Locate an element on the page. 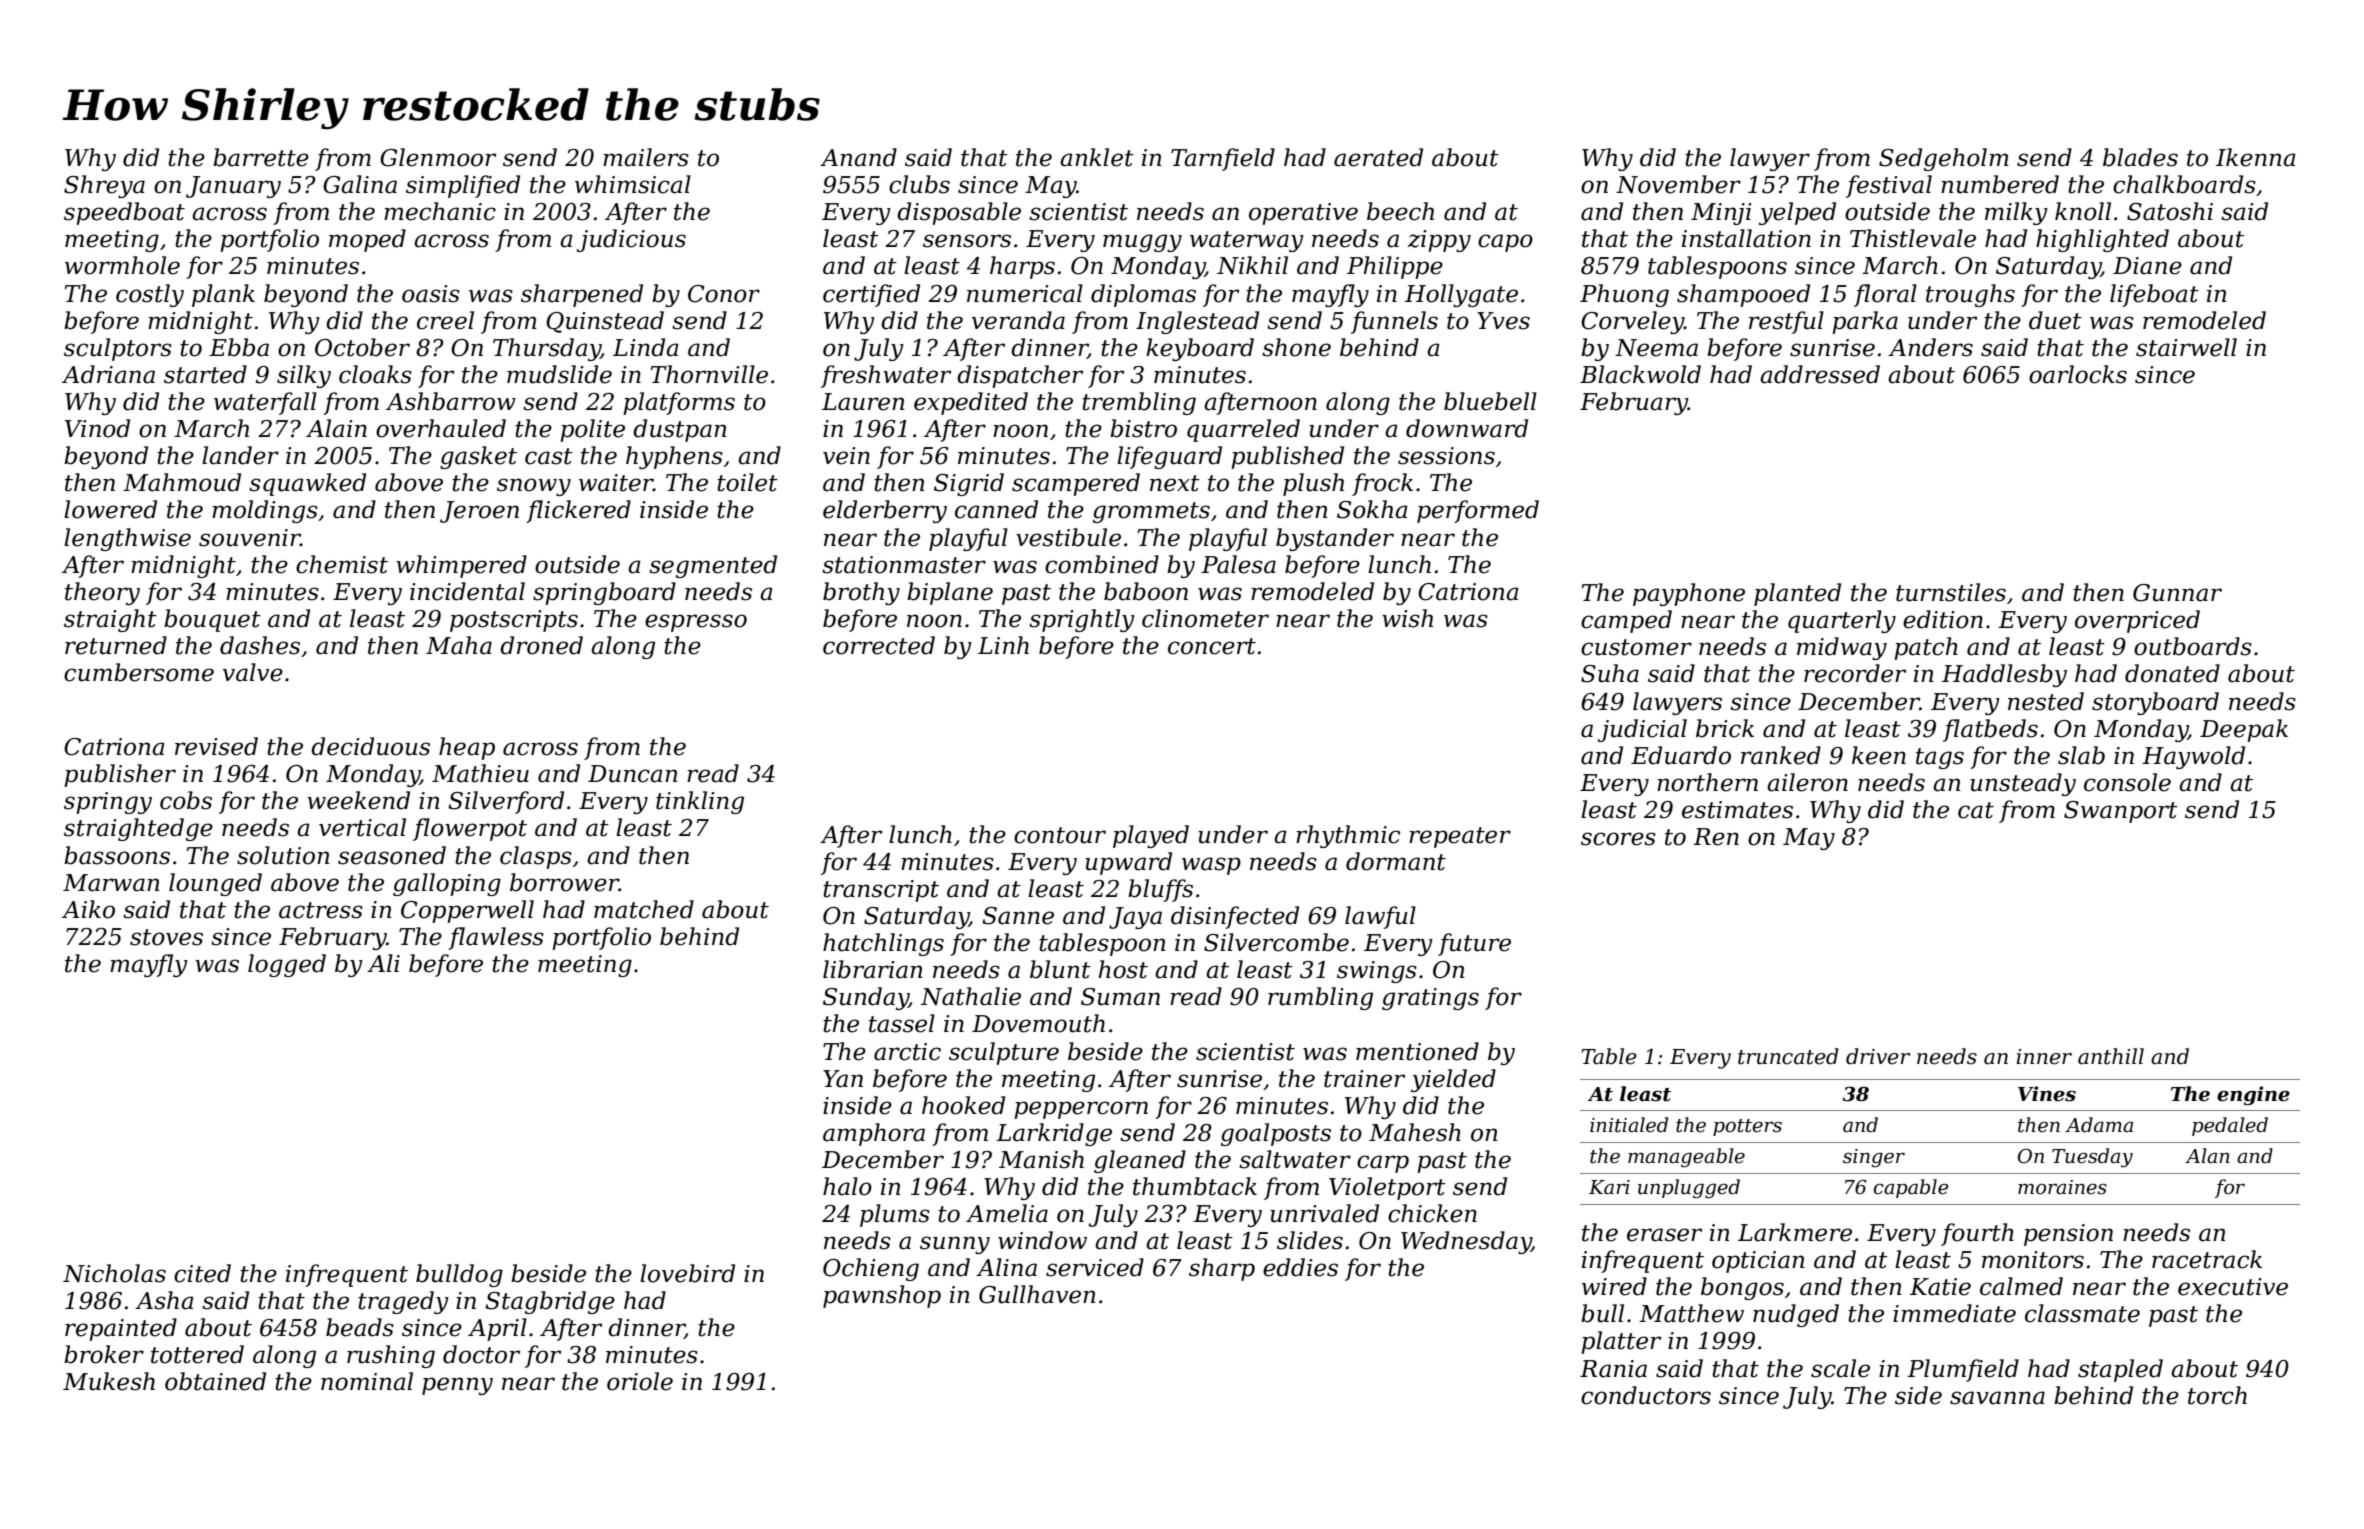 This document has width=2364, height=1529. serviced is located at coordinates (1095, 1267).
